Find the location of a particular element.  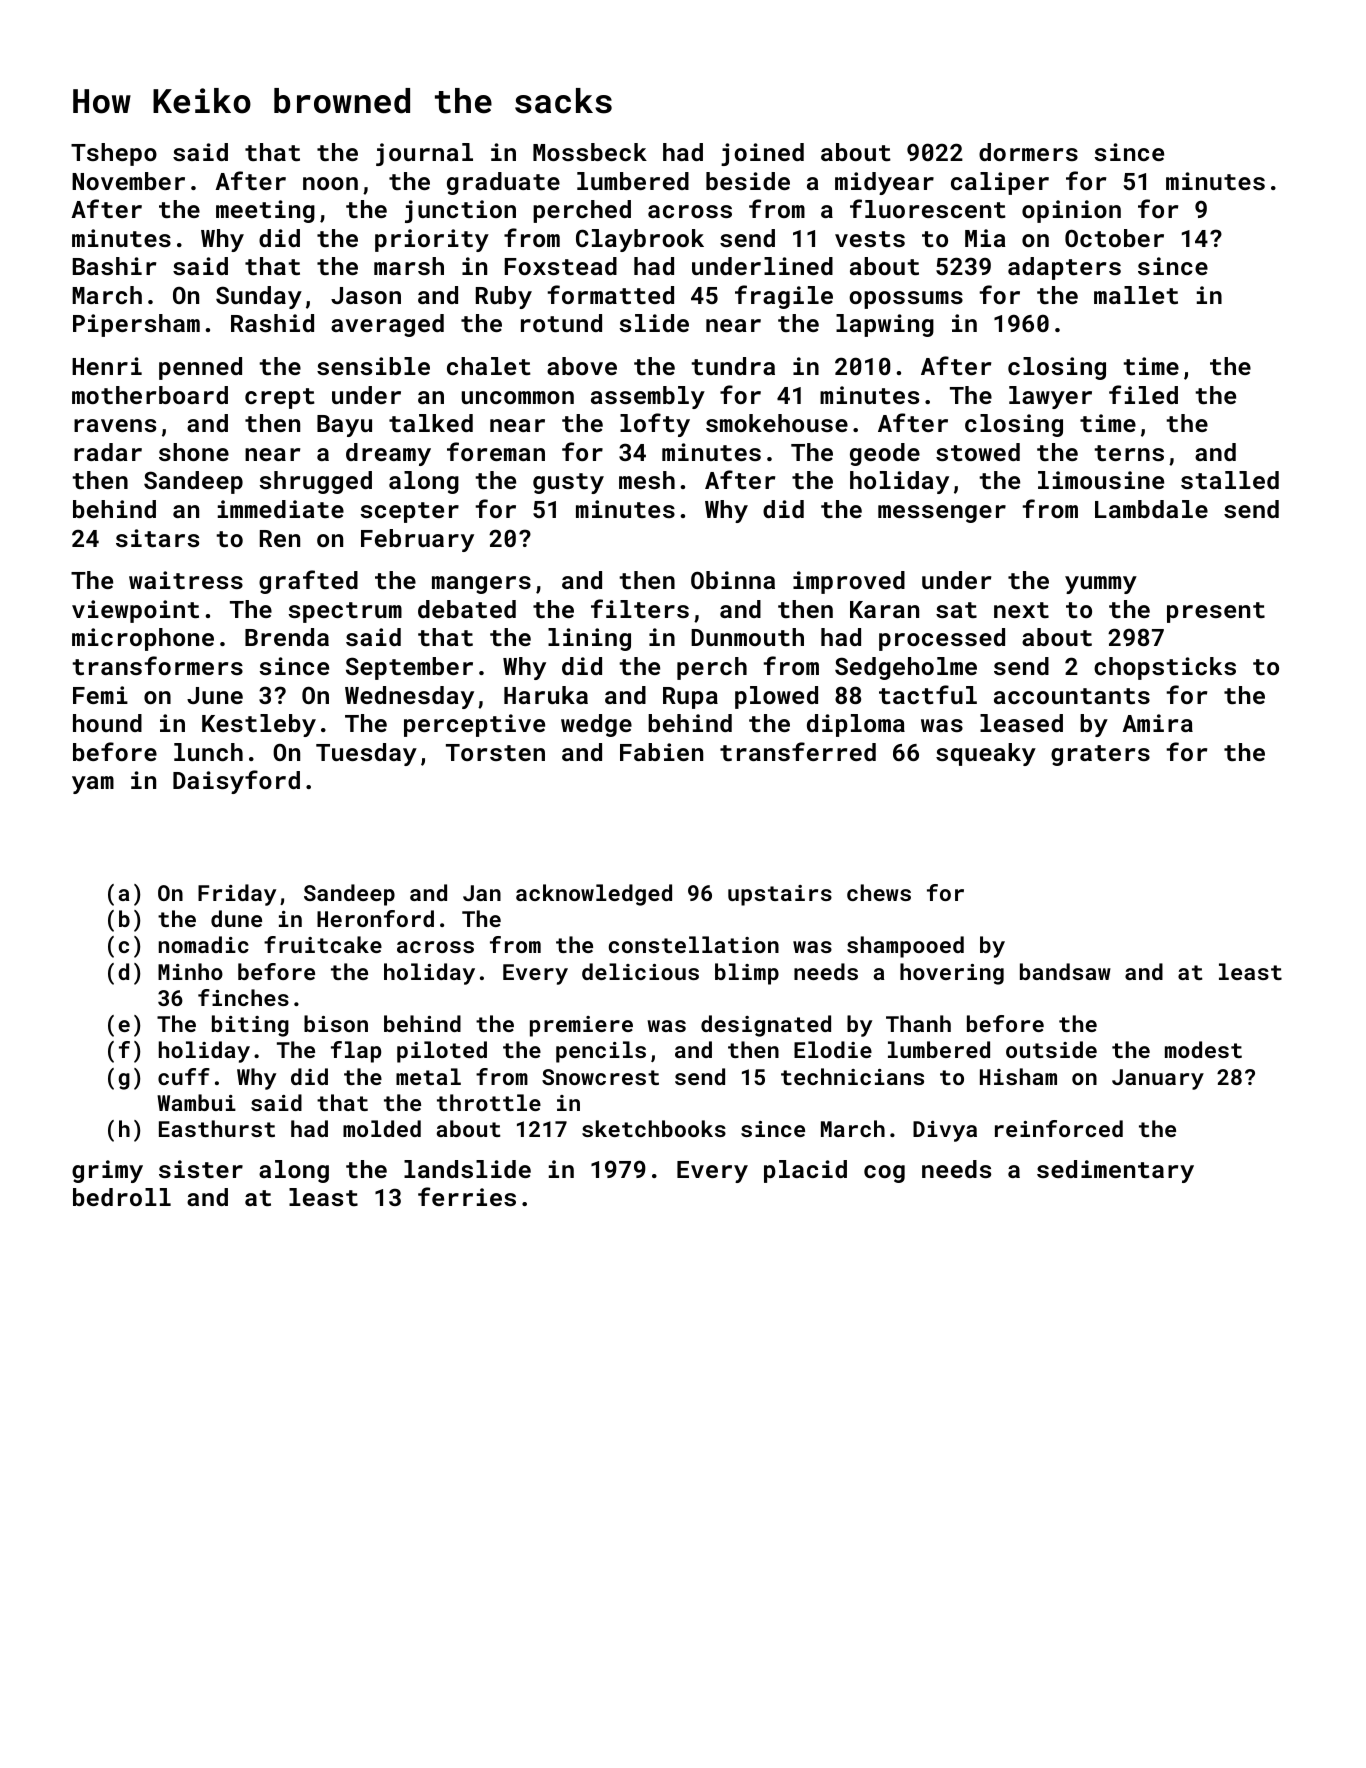

dormers is located at coordinates (1028, 152).
